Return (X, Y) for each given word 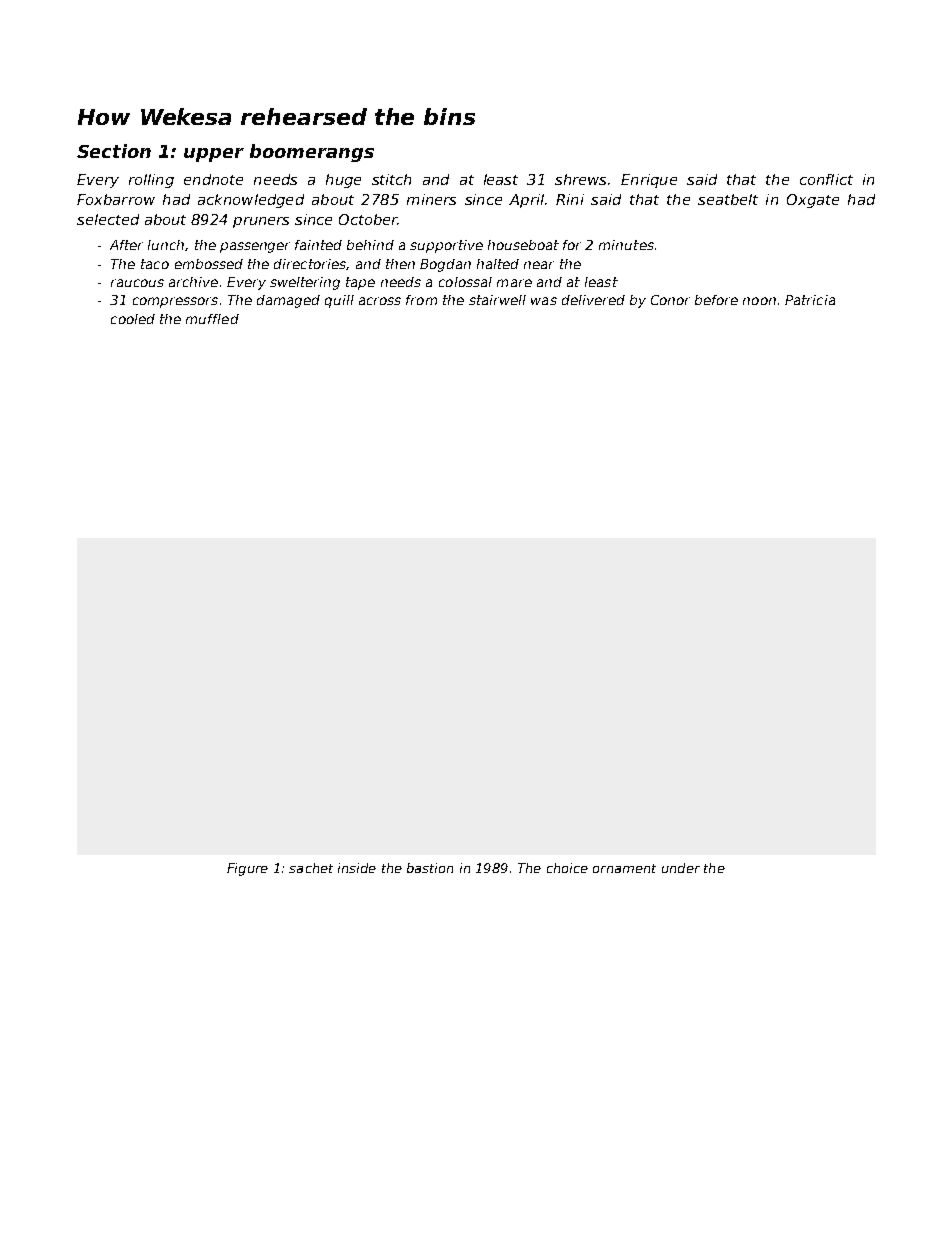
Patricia (810, 300)
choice (567, 868)
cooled (133, 319)
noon (759, 301)
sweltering (305, 283)
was (544, 301)
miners (431, 199)
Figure (247, 869)
